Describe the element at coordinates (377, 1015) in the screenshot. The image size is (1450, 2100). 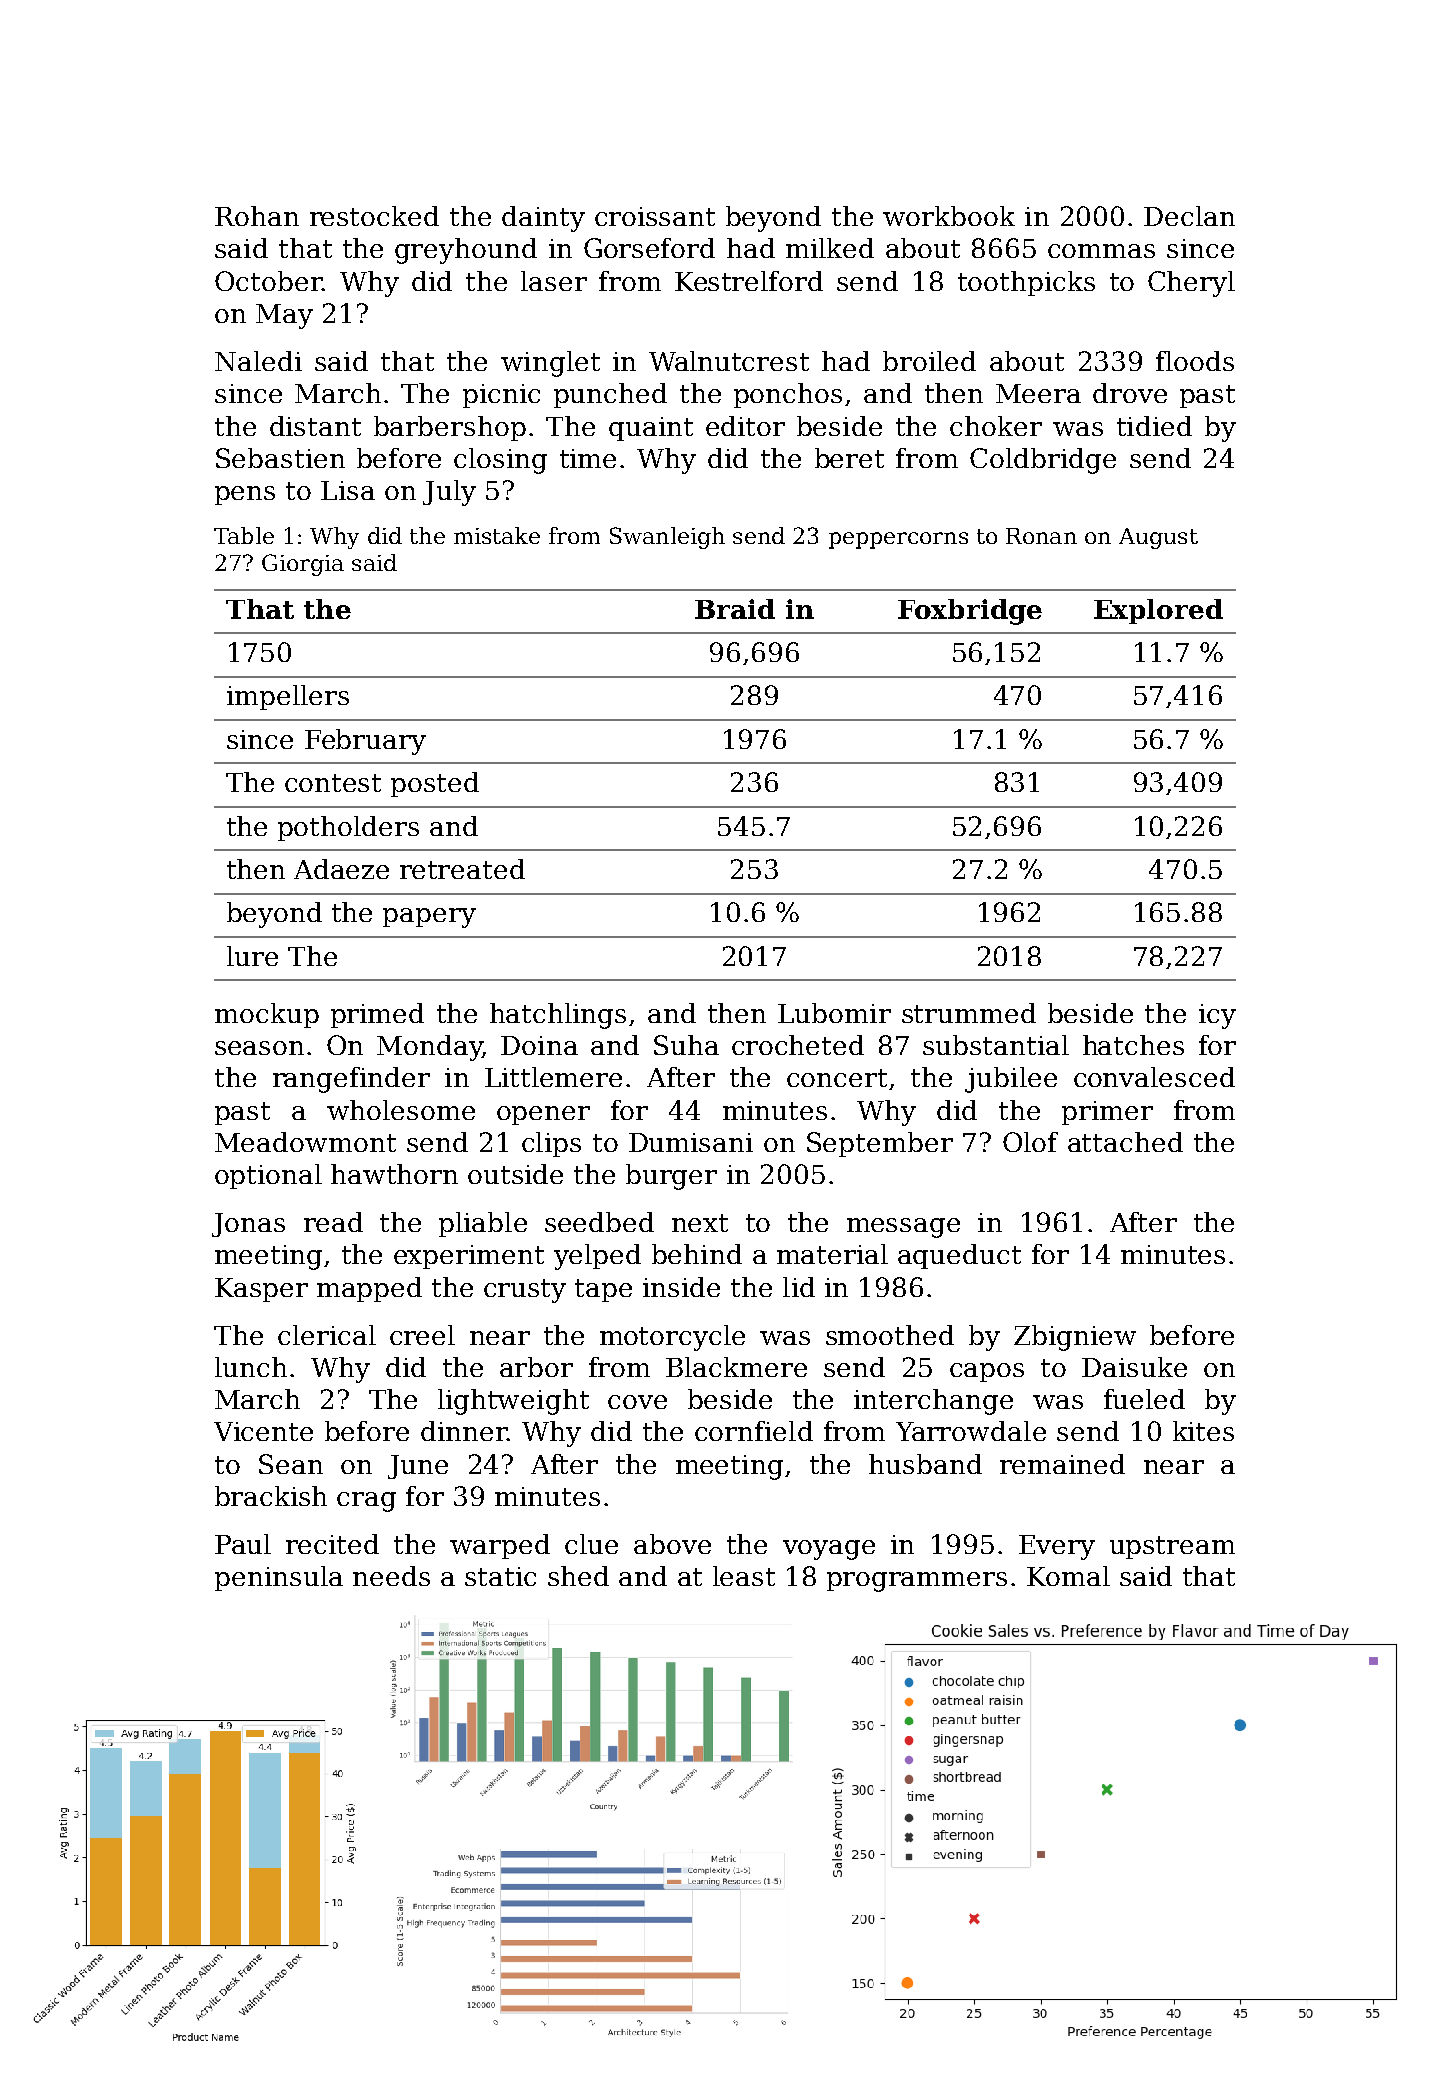
I see `primed` at that location.
